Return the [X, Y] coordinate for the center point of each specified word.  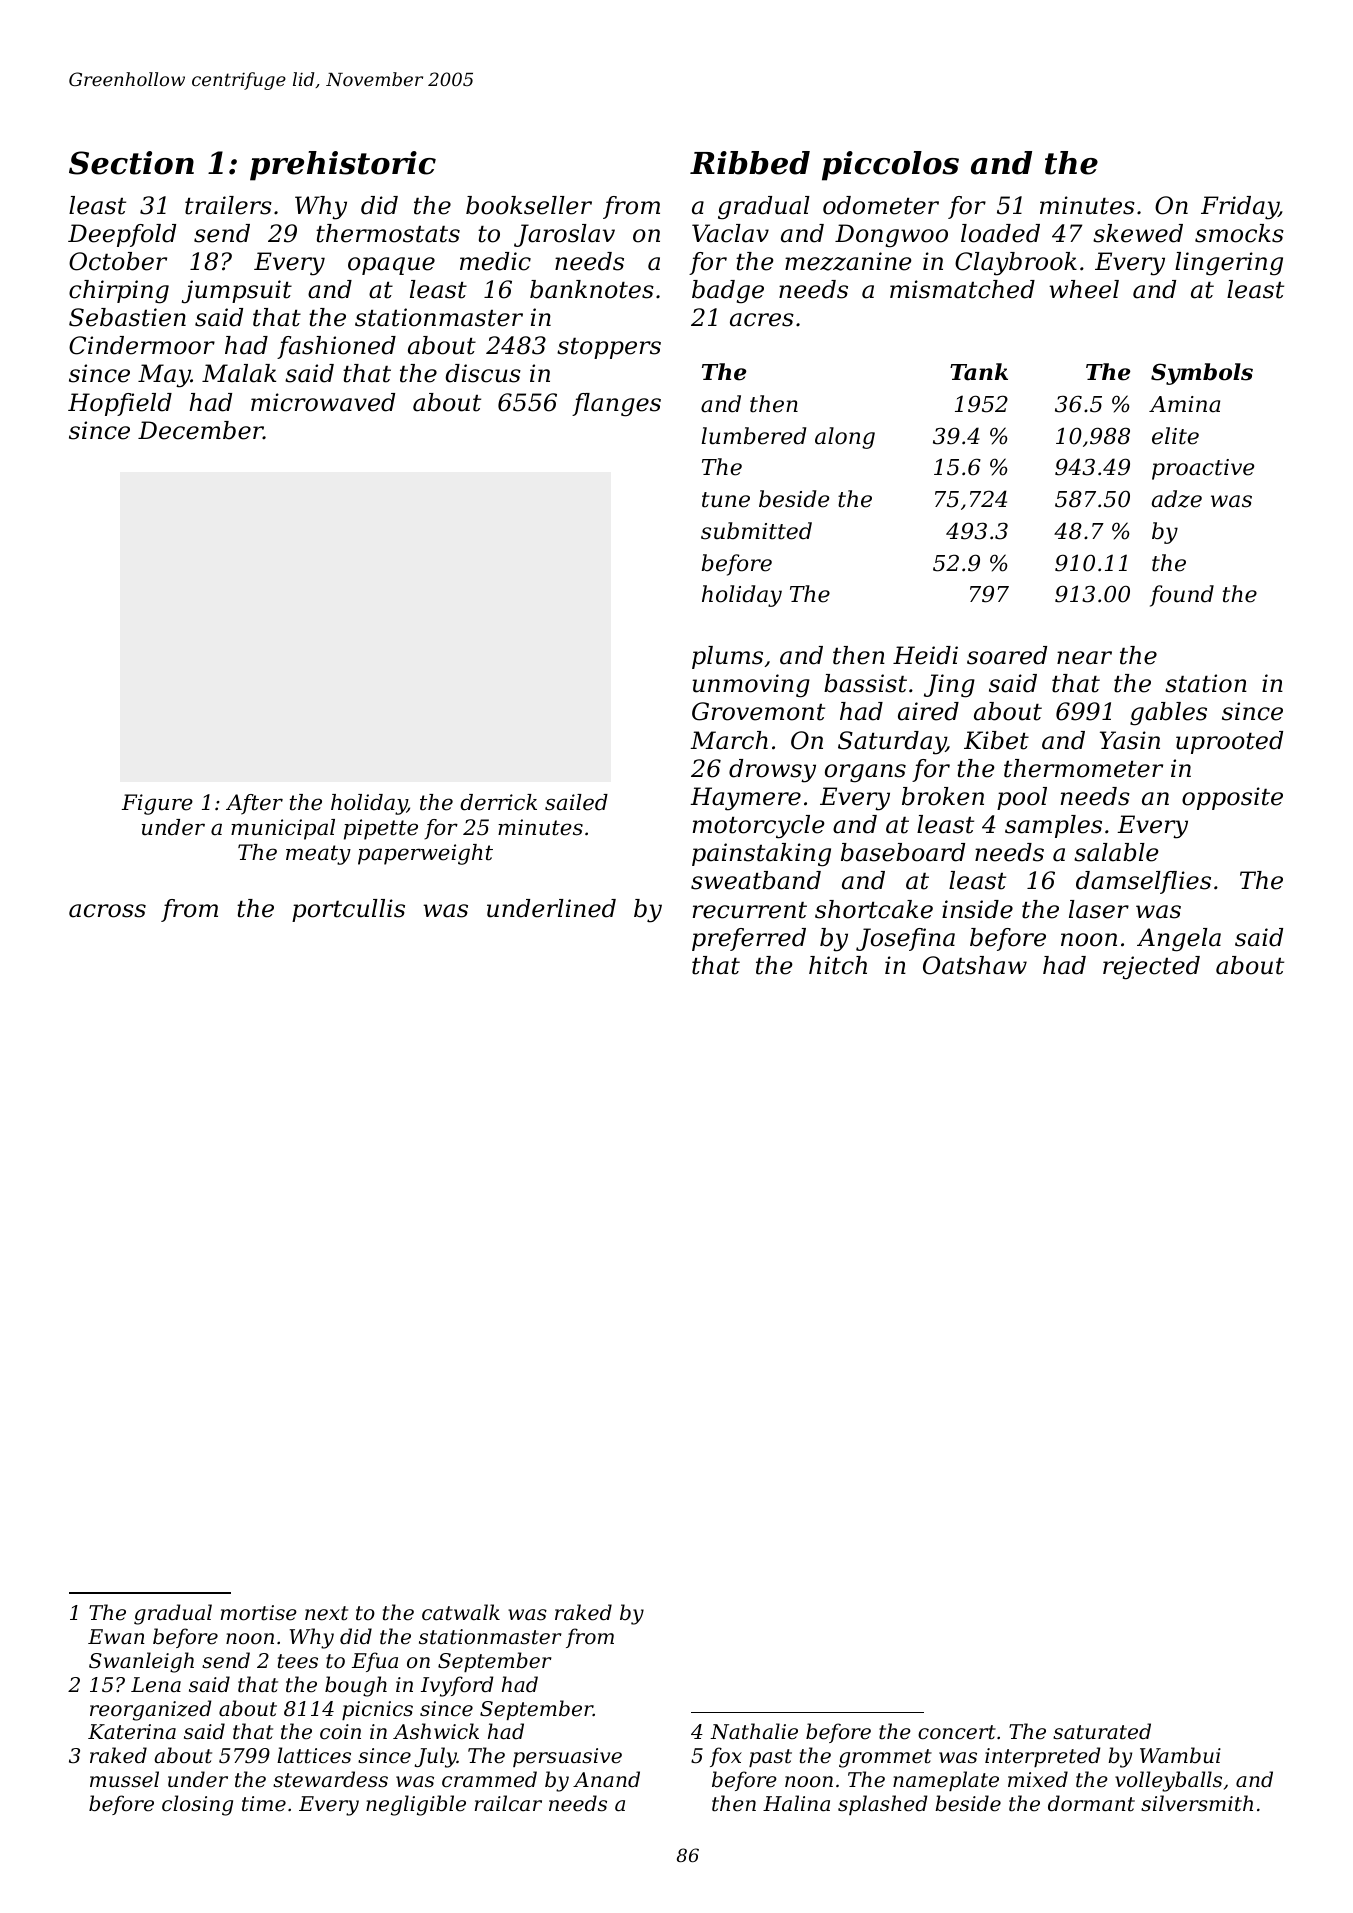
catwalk [461, 1612]
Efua [375, 1662]
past [770, 1758]
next [326, 1613]
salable [1116, 852]
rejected [1151, 968]
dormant [1091, 1803]
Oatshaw [975, 965]
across [107, 911]
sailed [576, 802]
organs [865, 773]
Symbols [1202, 374]
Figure [157, 804]
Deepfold [122, 235]
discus [483, 373]
